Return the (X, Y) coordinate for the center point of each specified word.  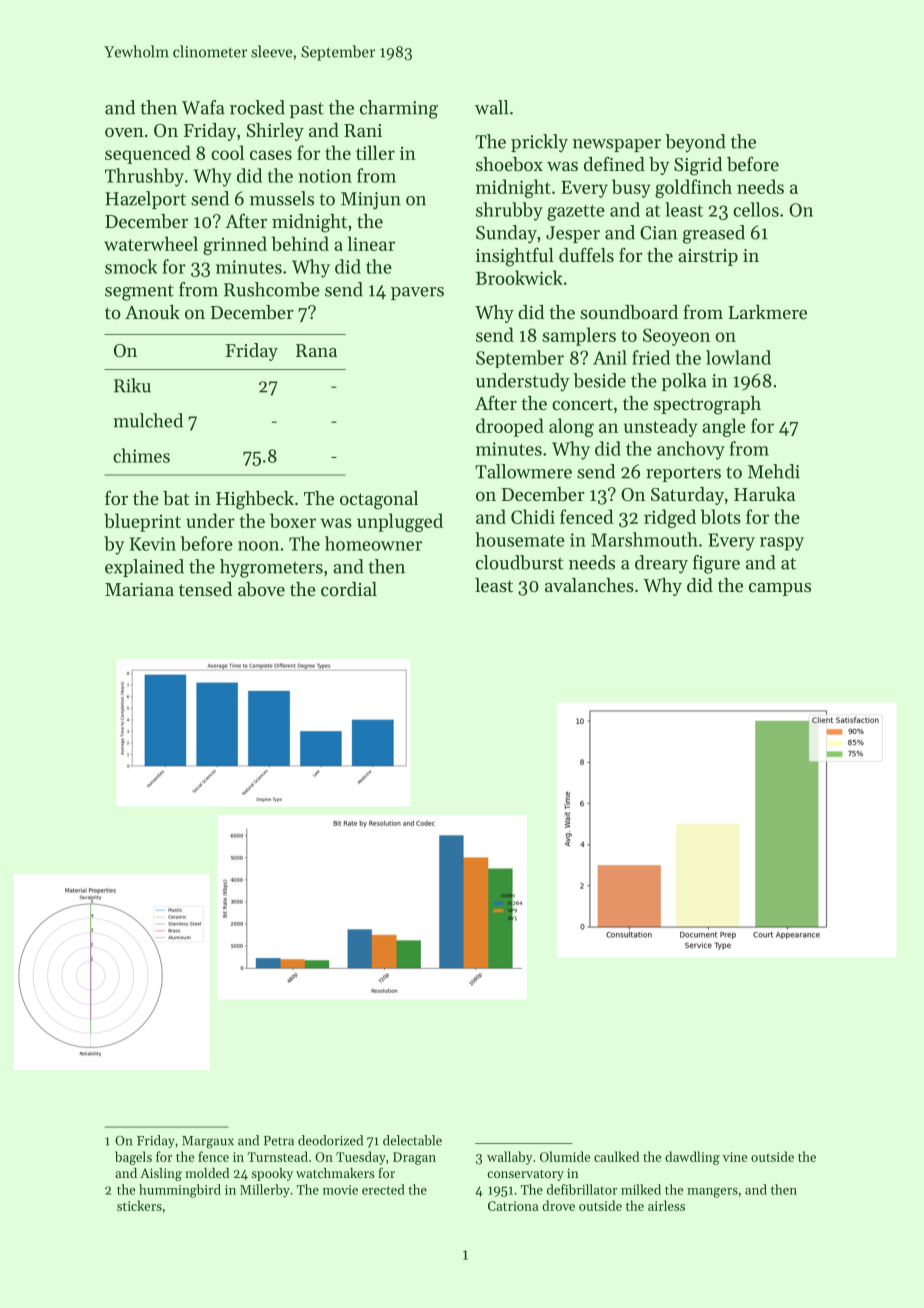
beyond (695, 143)
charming (399, 109)
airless (666, 1205)
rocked (257, 107)
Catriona (513, 1206)
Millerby (265, 1191)
